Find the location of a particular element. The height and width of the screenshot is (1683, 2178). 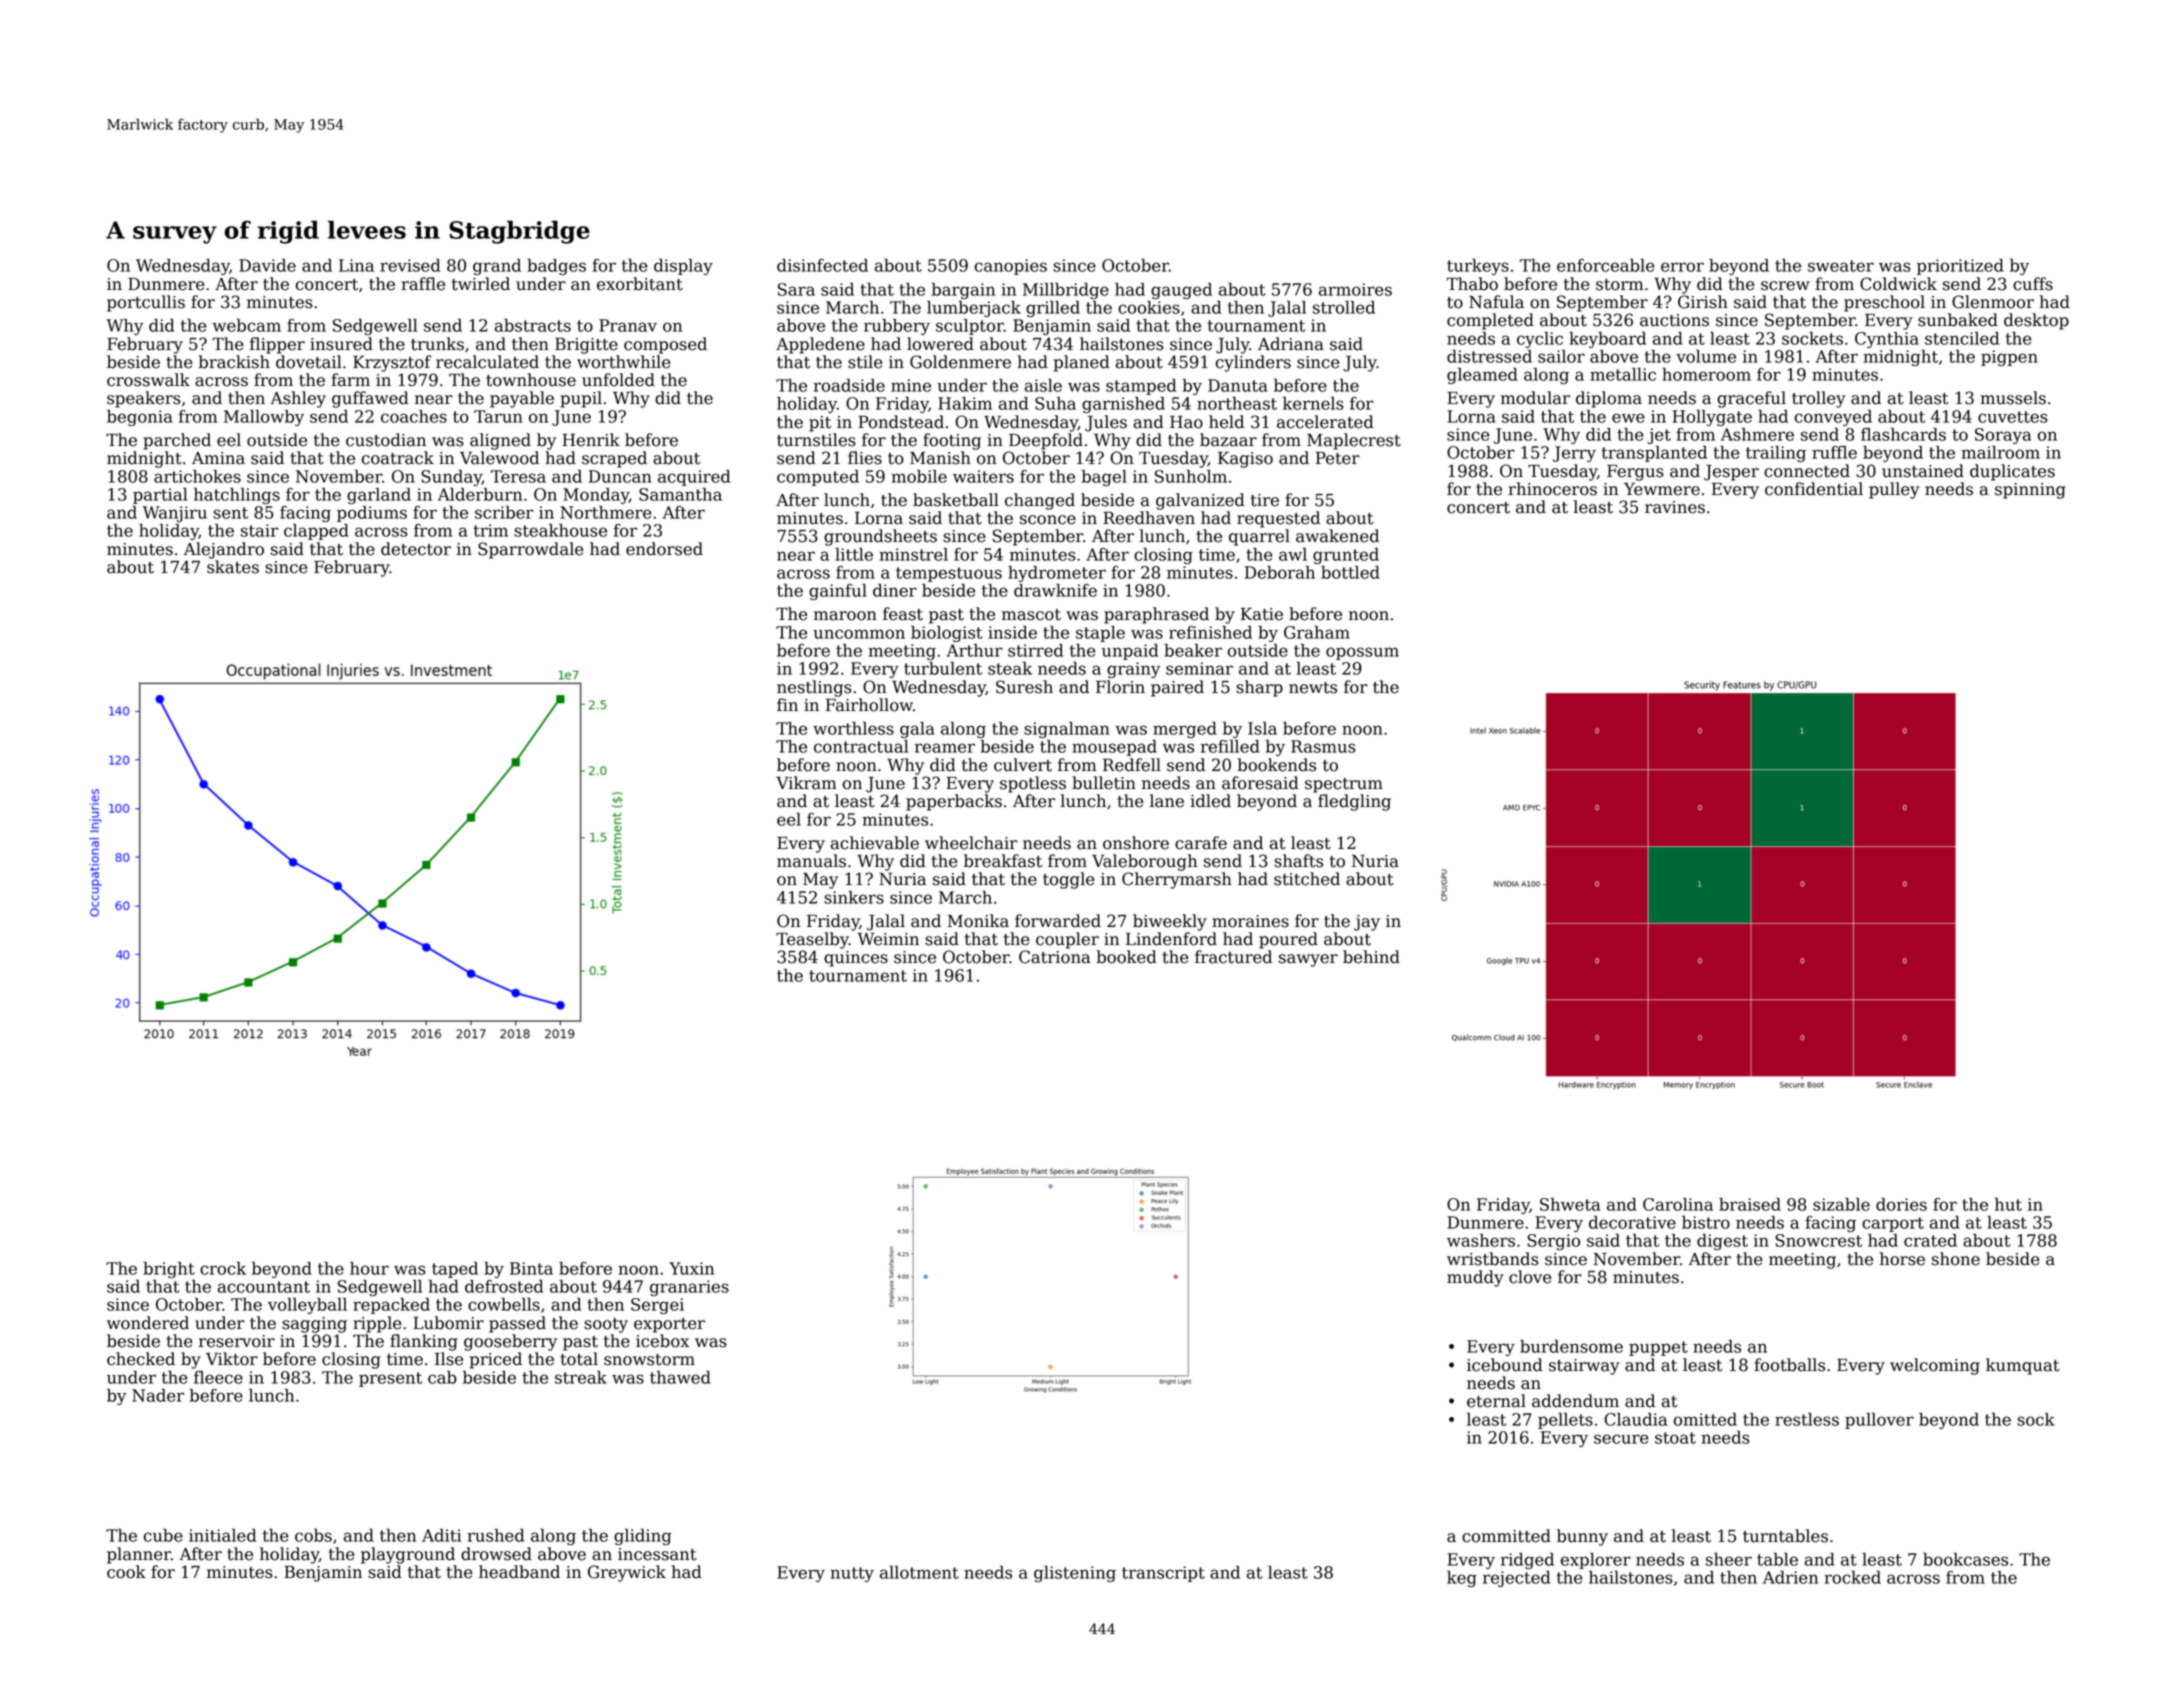

canopies is located at coordinates (1011, 267).
